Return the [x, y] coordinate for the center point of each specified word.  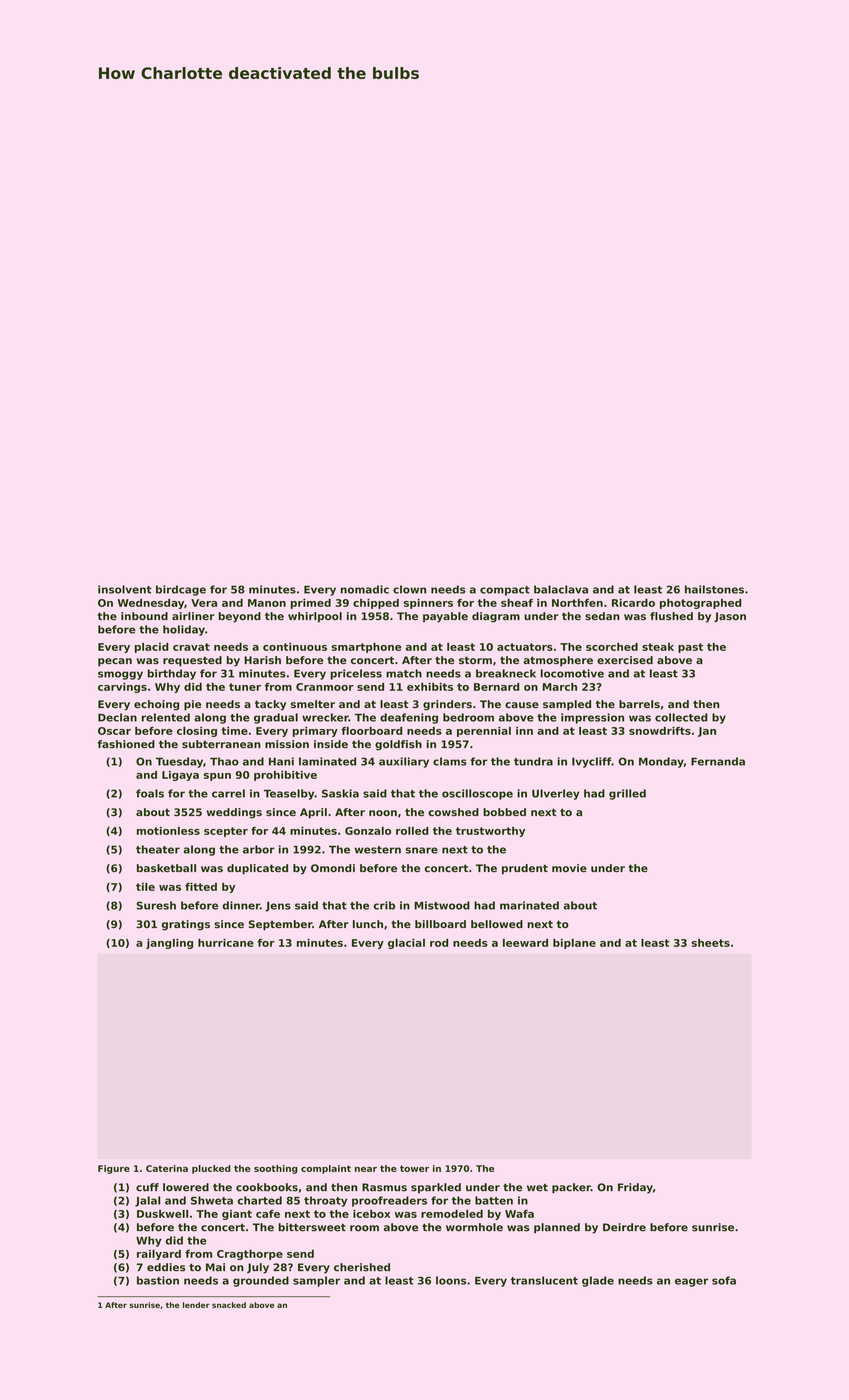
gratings [186, 925]
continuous [295, 647]
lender [196, 1305]
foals [150, 793]
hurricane [226, 943]
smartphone [366, 648]
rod [439, 943]
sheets [710, 943]
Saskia [340, 793]
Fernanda [718, 761]
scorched [612, 647]
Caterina [167, 1168]
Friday [635, 1188]
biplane [574, 944]
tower [414, 1168]
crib [384, 905]
